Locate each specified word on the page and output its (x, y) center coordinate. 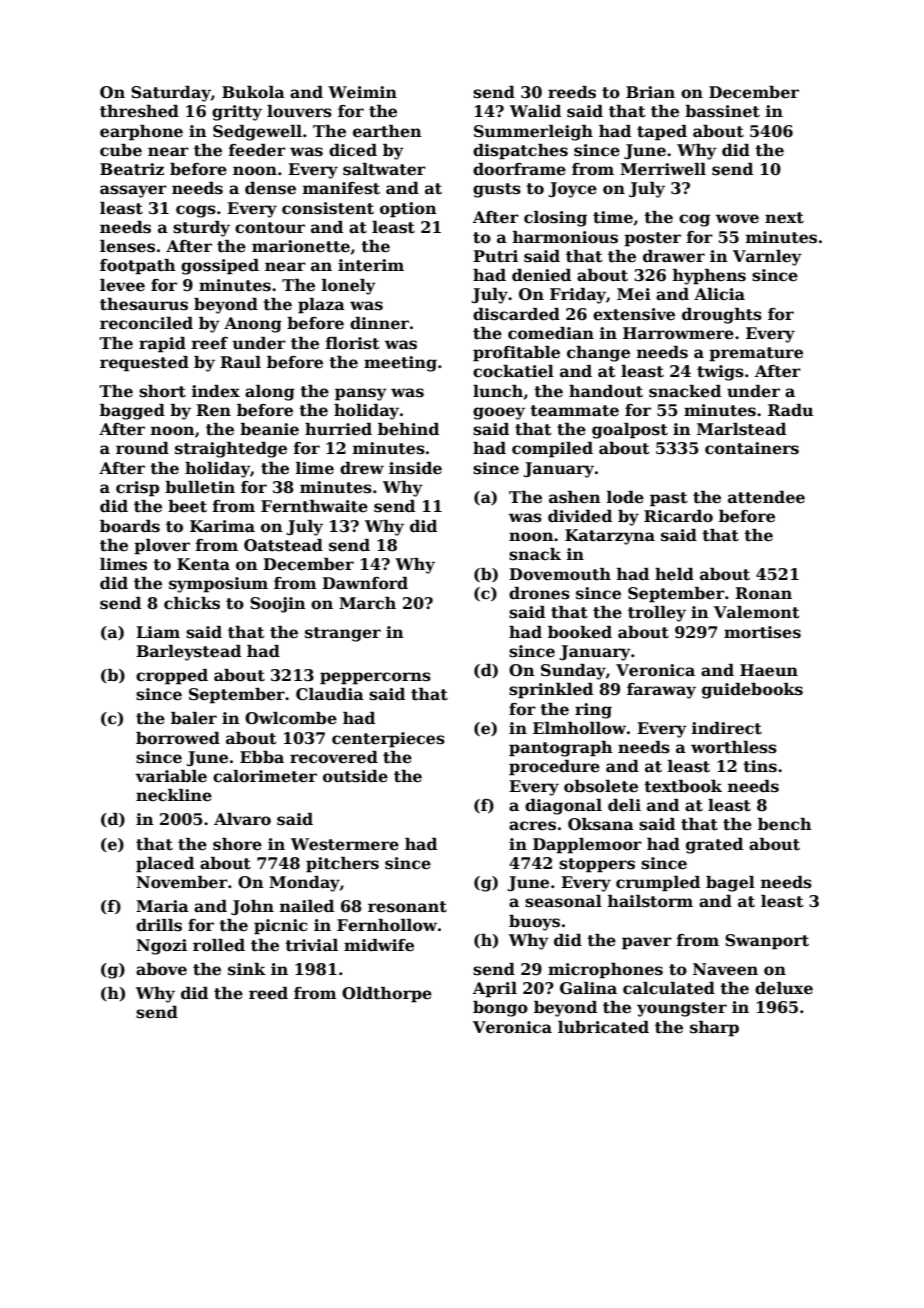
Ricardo (678, 516)
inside (415, 468)
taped (662, 133)
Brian (650, 92)
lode (625, 497)
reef (210, 343)
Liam (158, 632)
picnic (280, 927)
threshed (139, 111)
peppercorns (375, 678)
